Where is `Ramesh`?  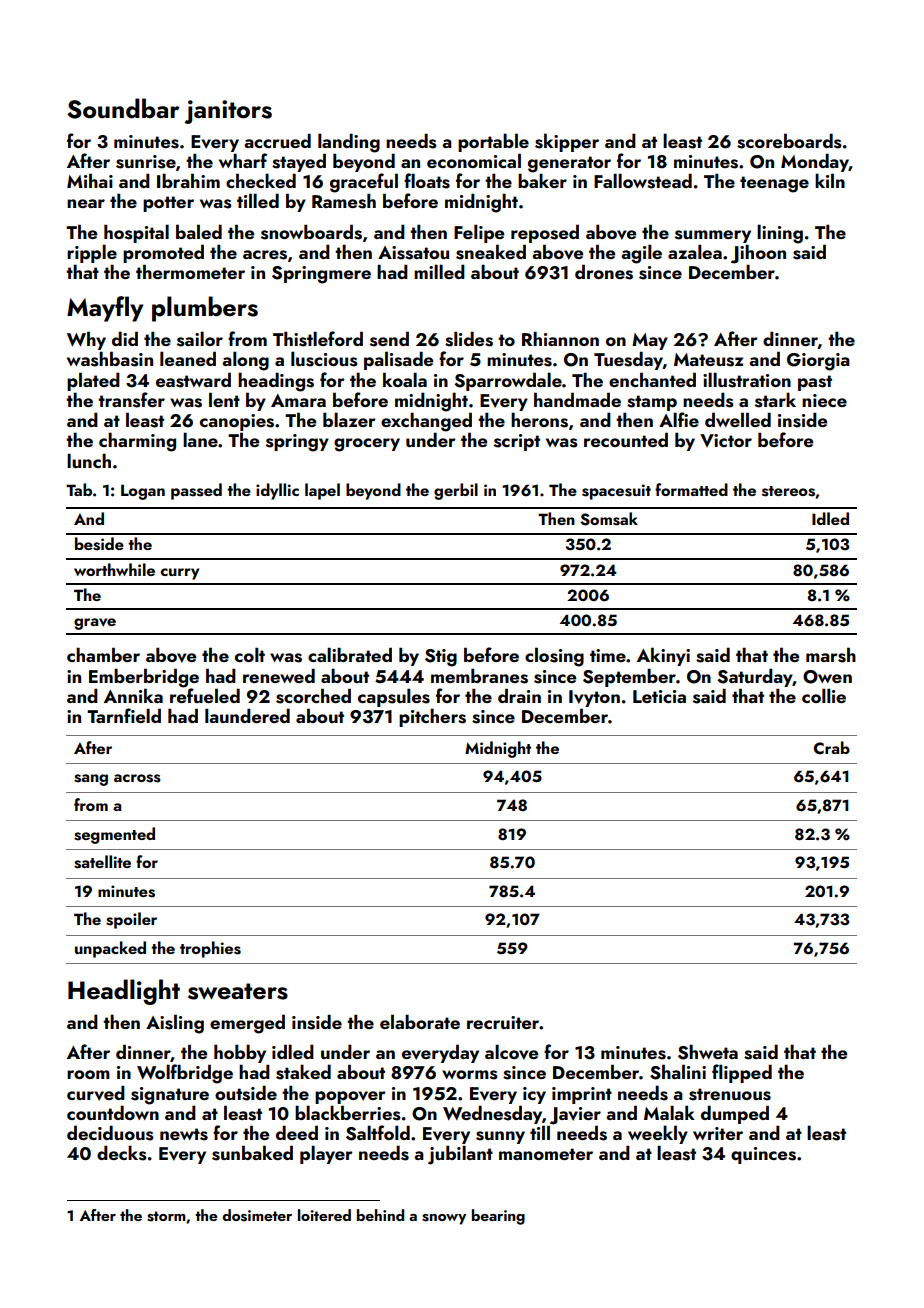 Ramesh is located at coordinates (344, 201).
